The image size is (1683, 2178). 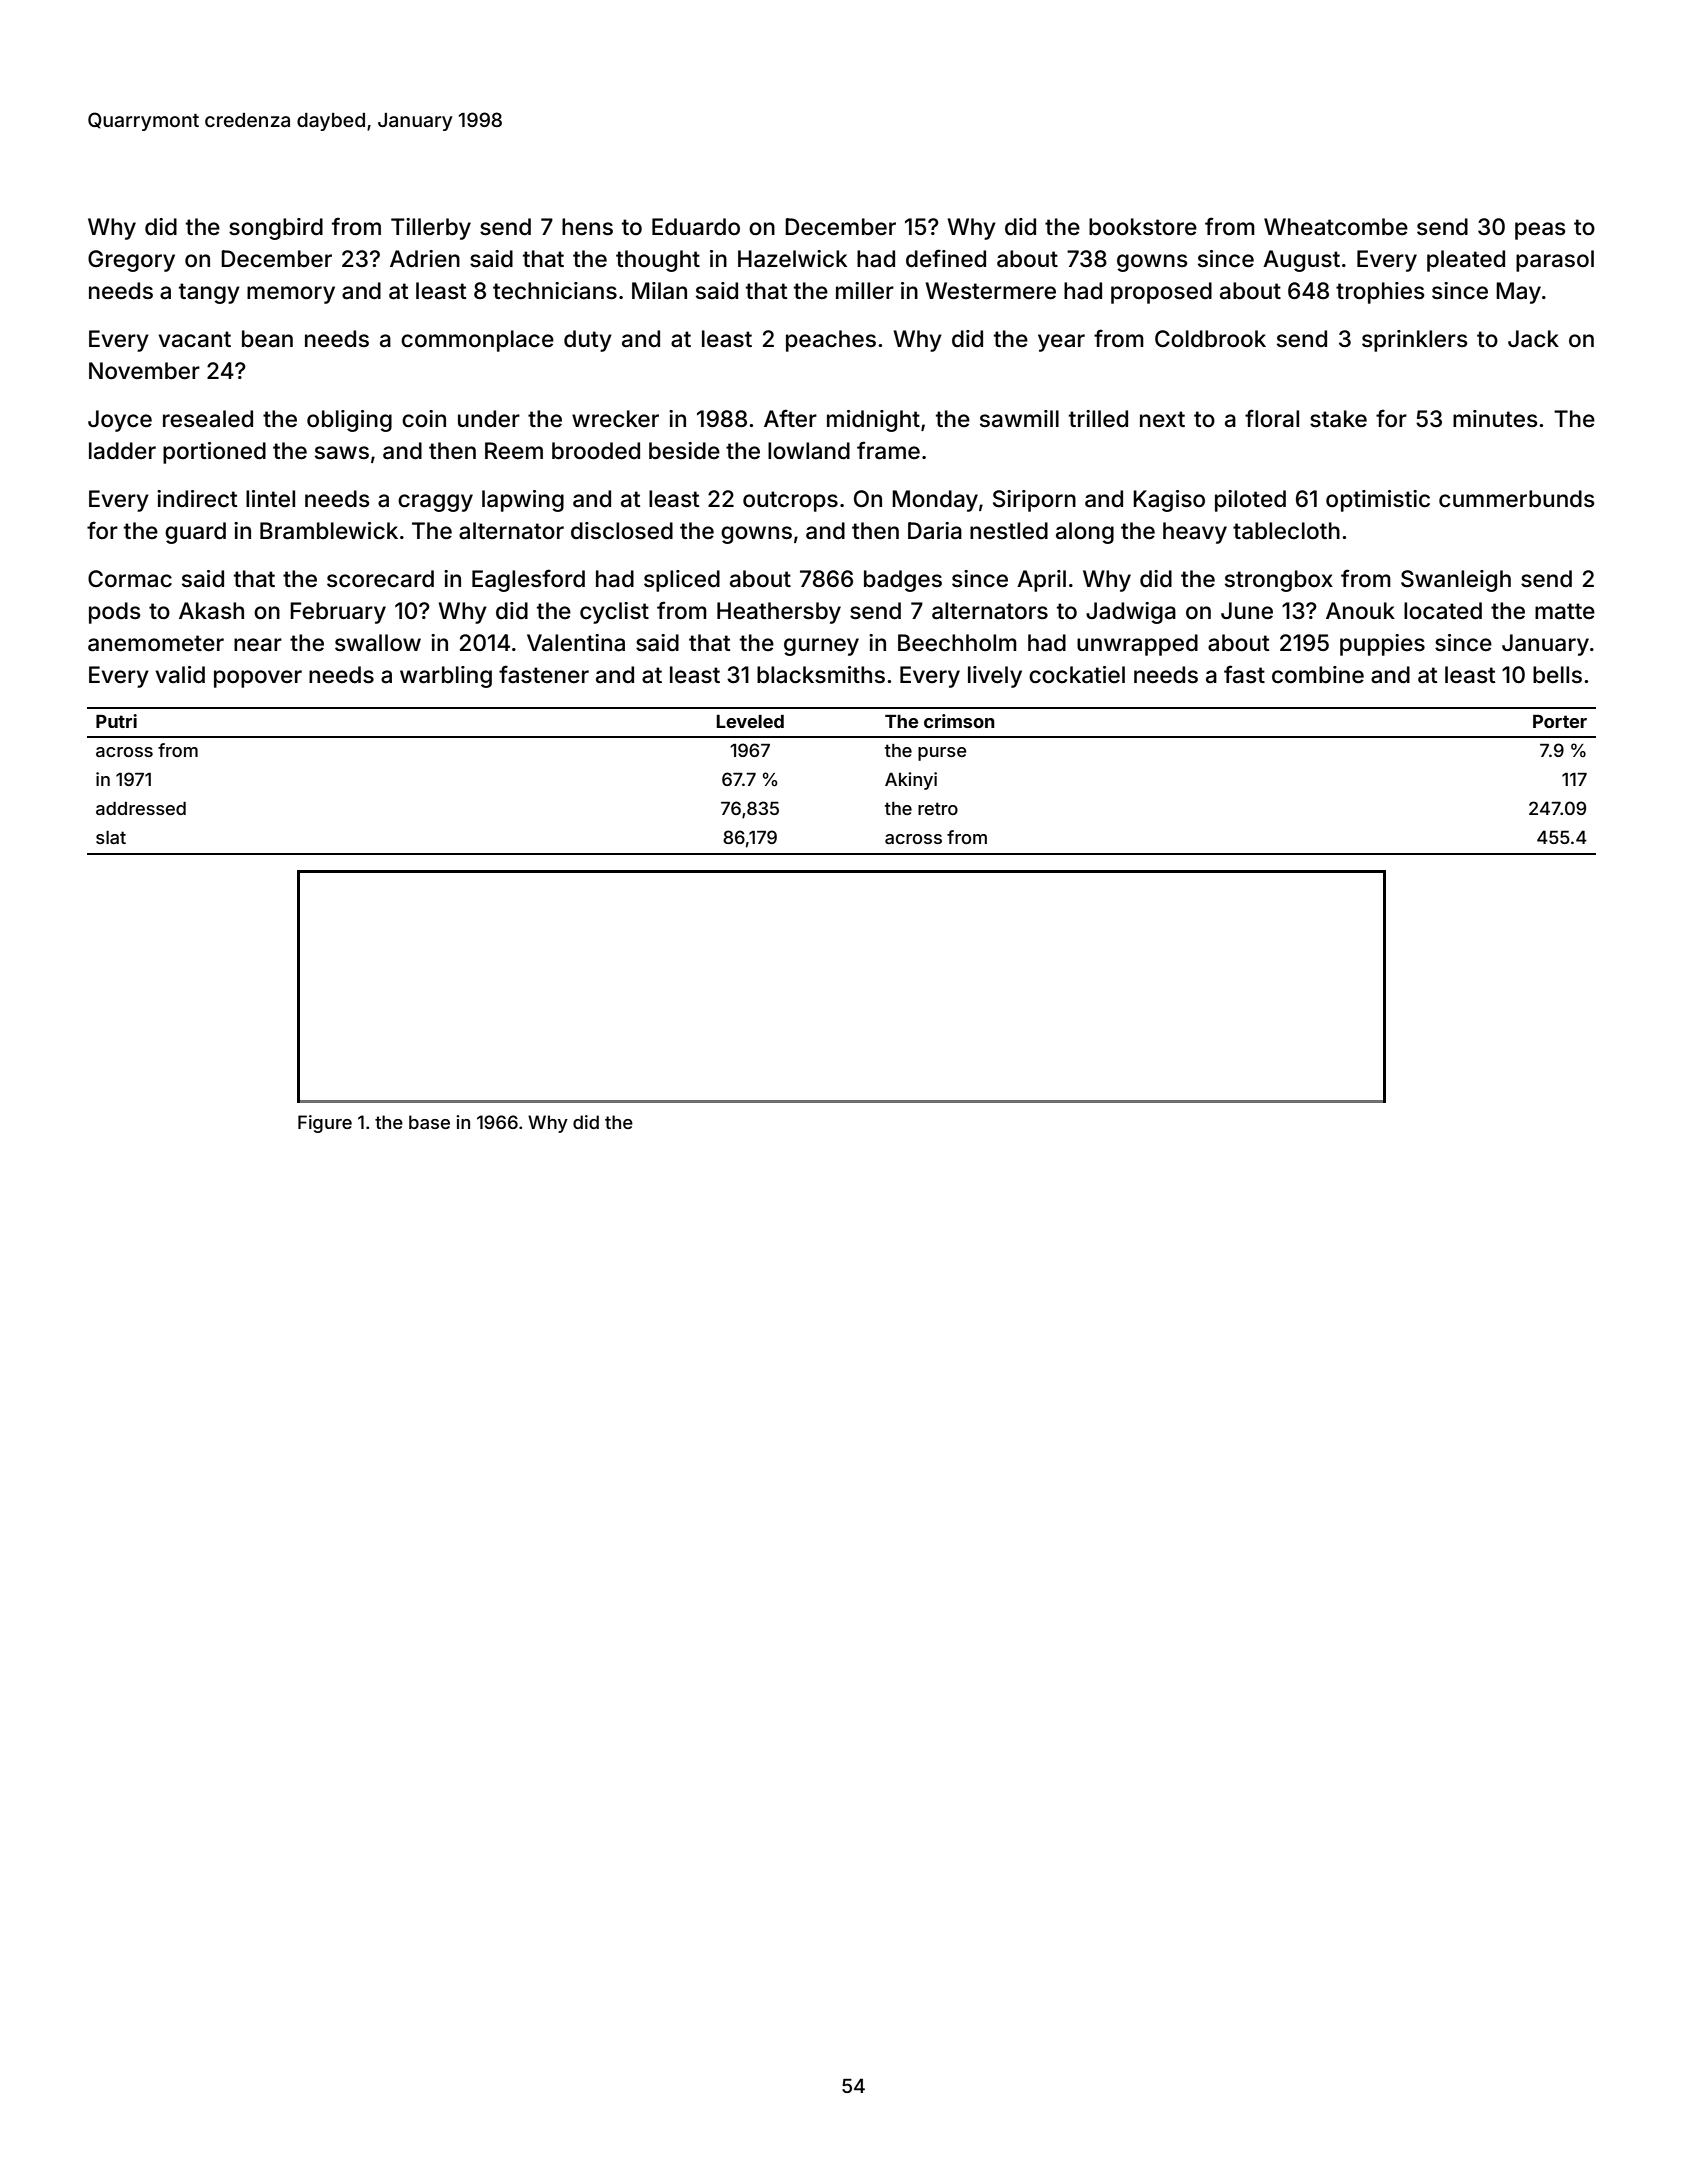 What do you see at coordinates (1540, 231) in the document?
I see `peas` at bounding box center [1540, 231].
